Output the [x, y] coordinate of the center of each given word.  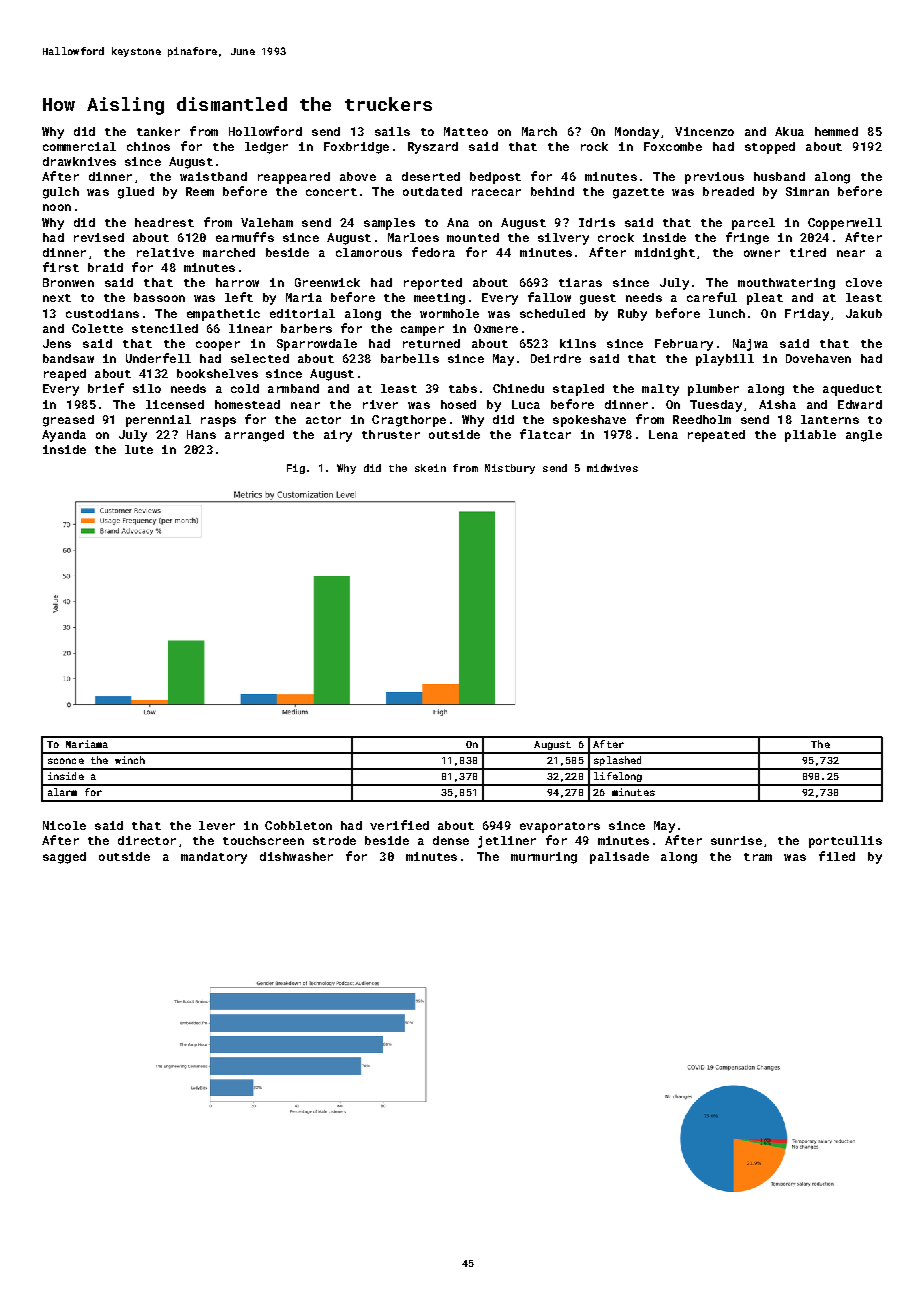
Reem [200, 191]
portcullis [845, 842]
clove [864, 282]
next [57, 298]
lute [139, 449]
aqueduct [852, 390]
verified [399, 825]
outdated [432, 191]
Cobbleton [298, 825]
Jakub [864, 313]
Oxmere [496, 328]
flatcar [545, 434]
